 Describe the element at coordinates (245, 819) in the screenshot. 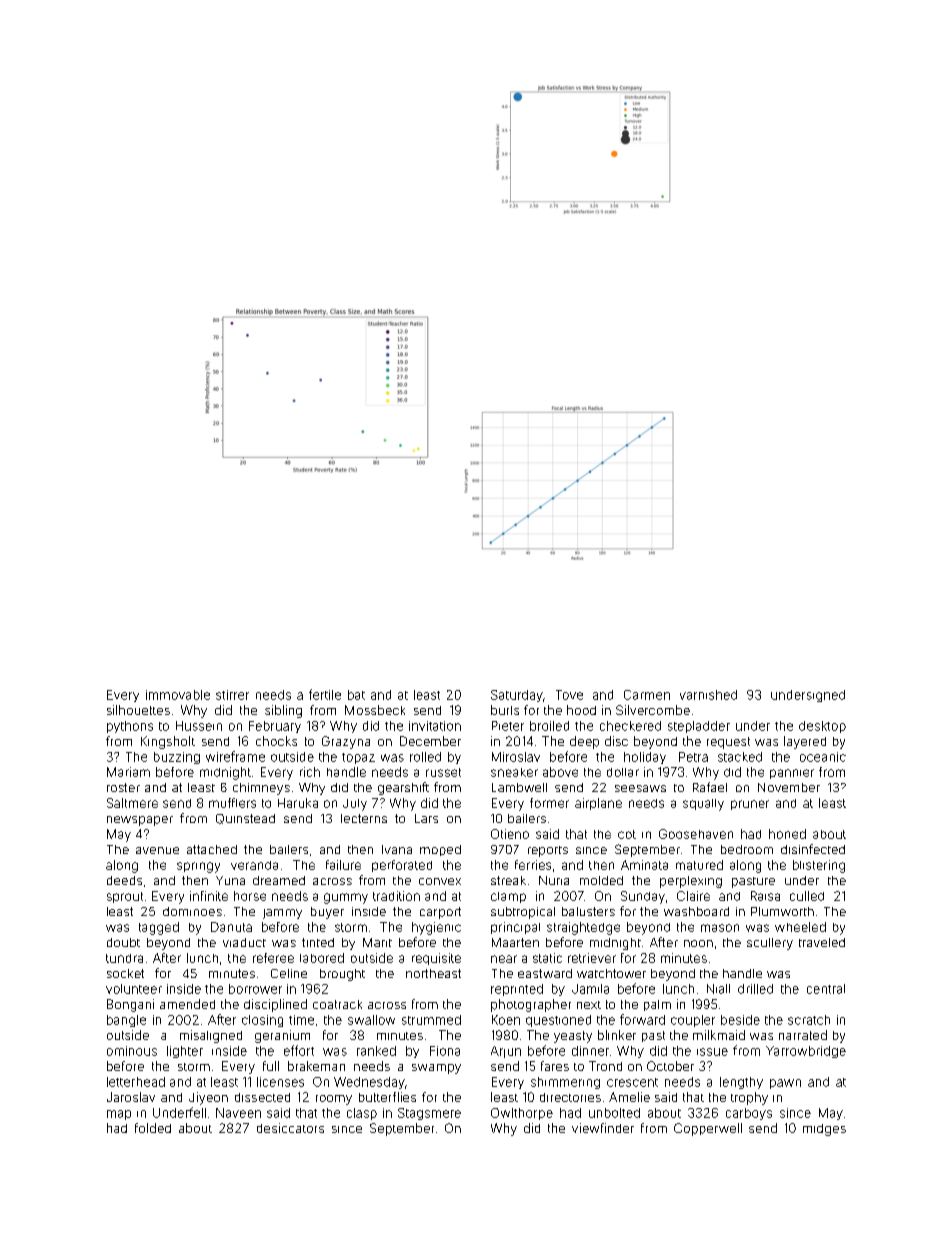

I see `Quinstead` at that location.
